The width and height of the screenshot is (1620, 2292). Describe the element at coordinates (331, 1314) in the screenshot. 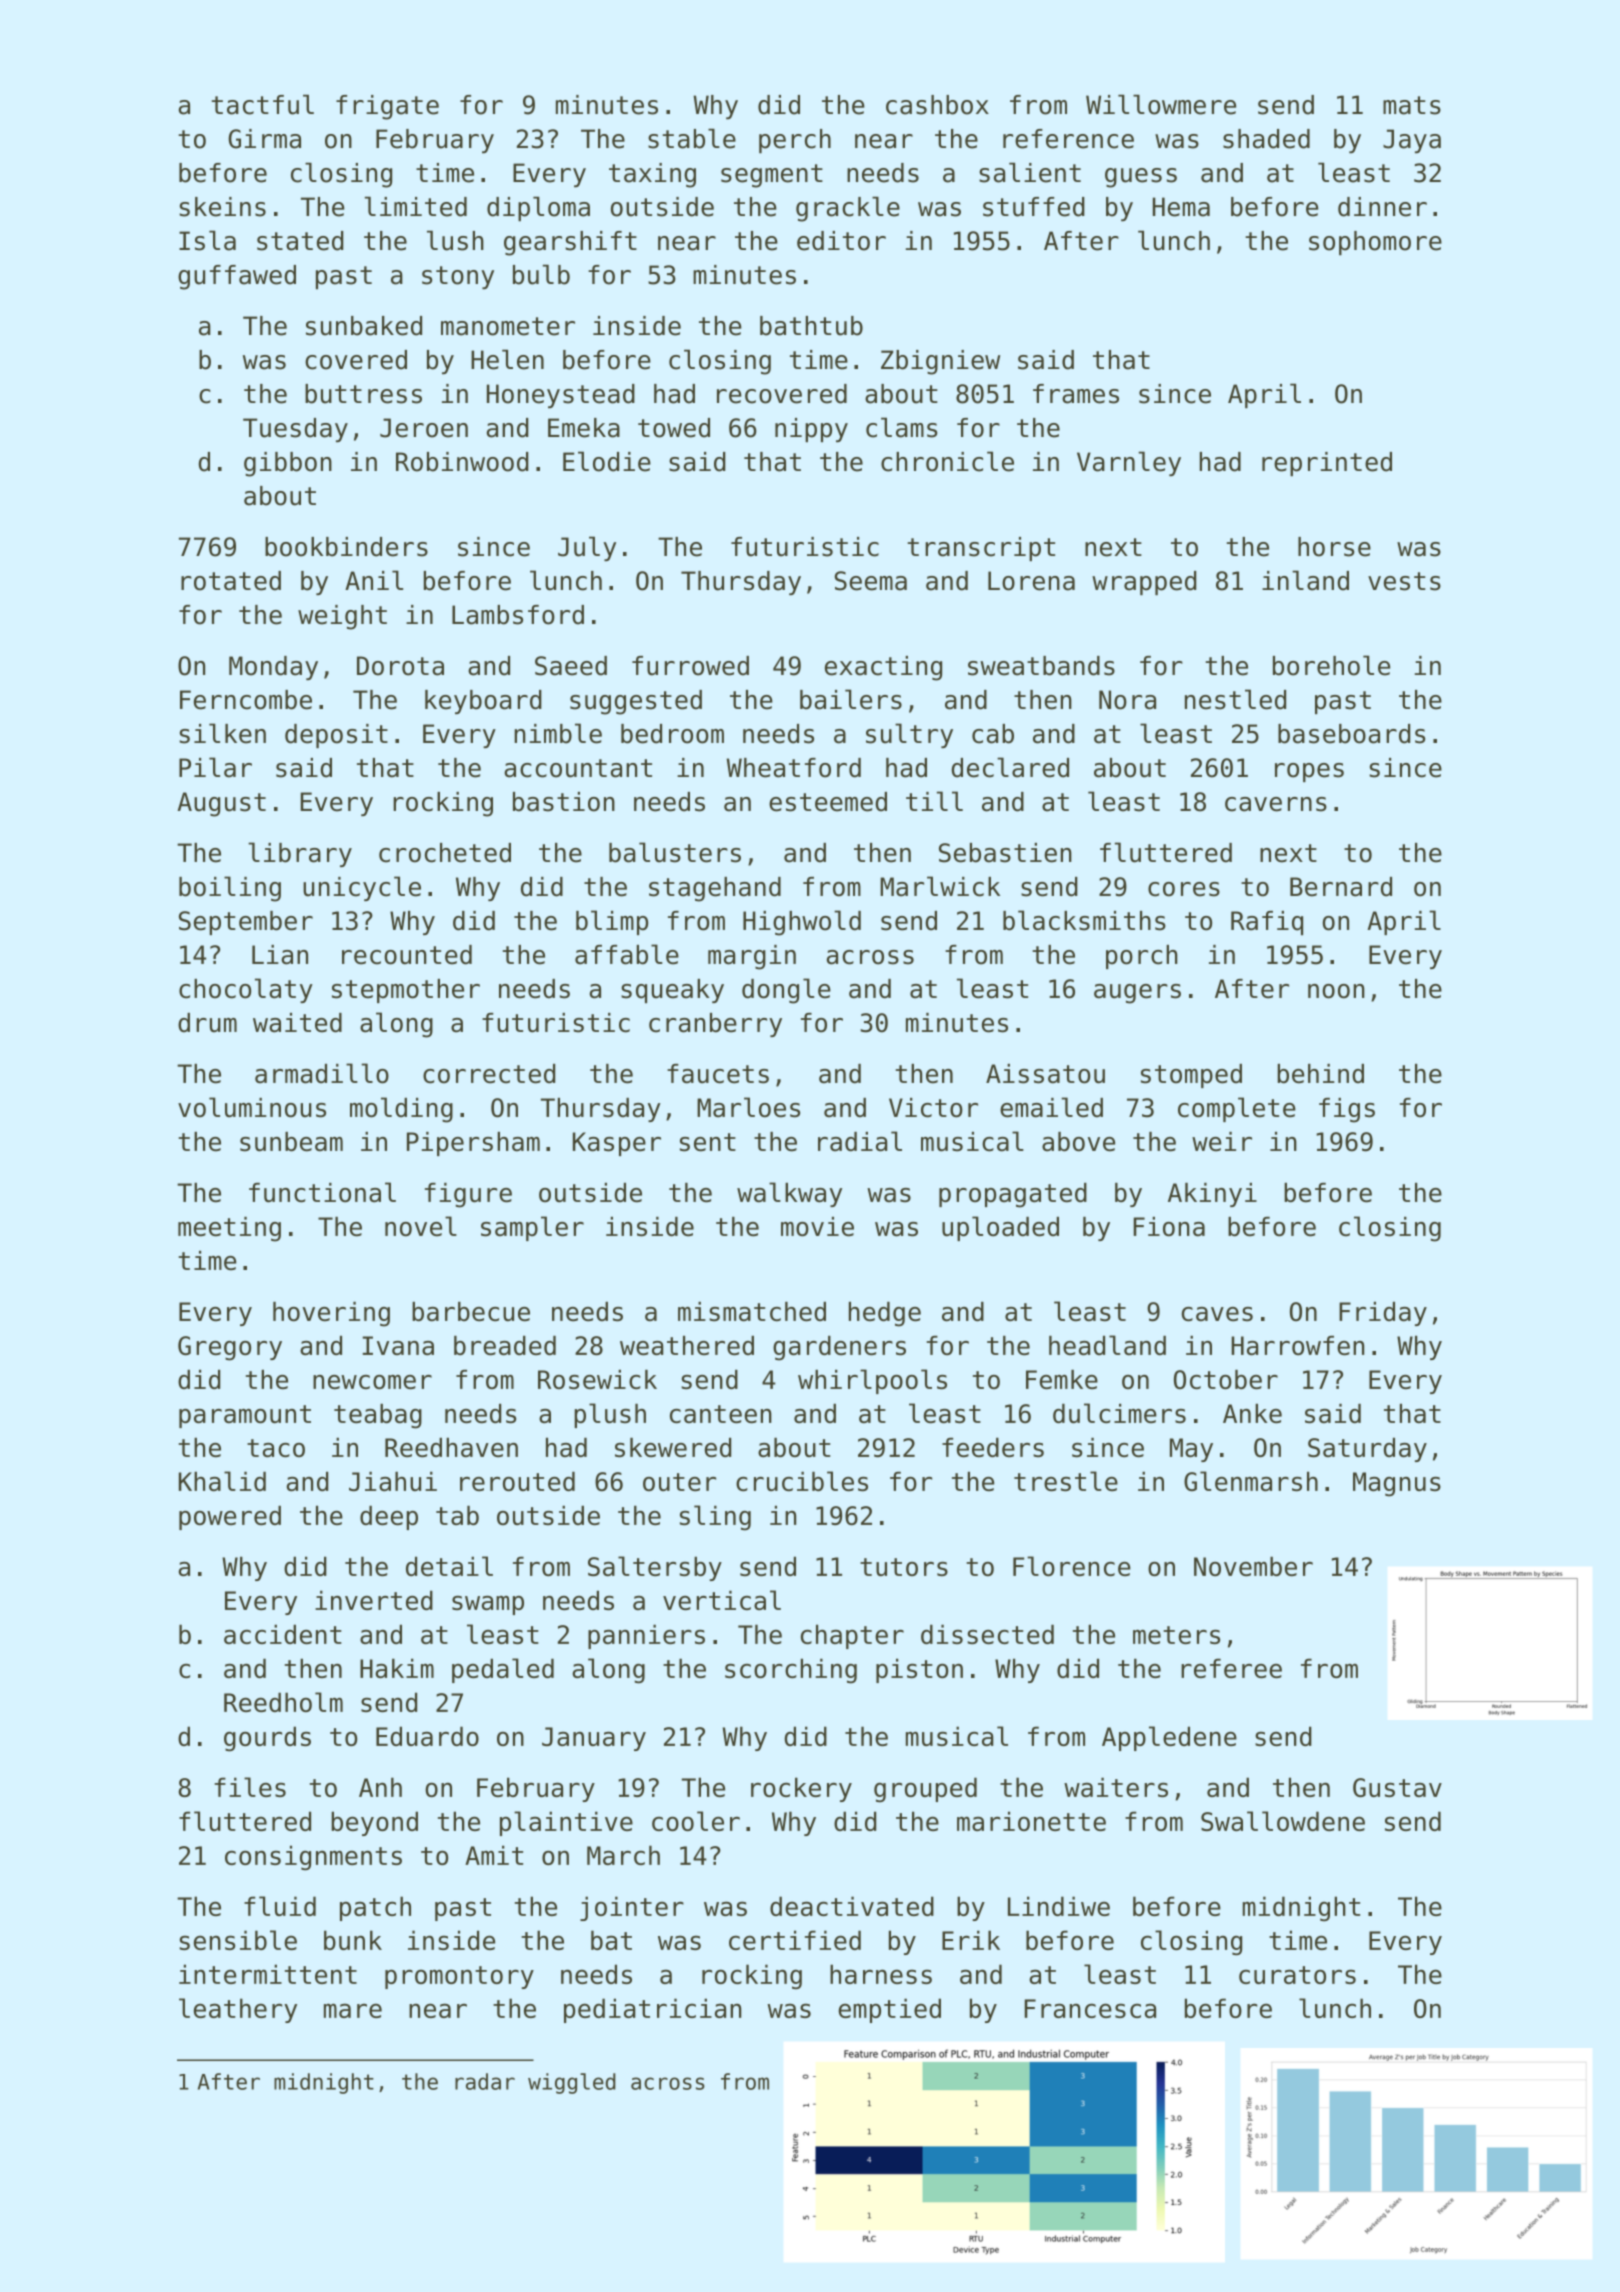

I see `hovering` at that location.
